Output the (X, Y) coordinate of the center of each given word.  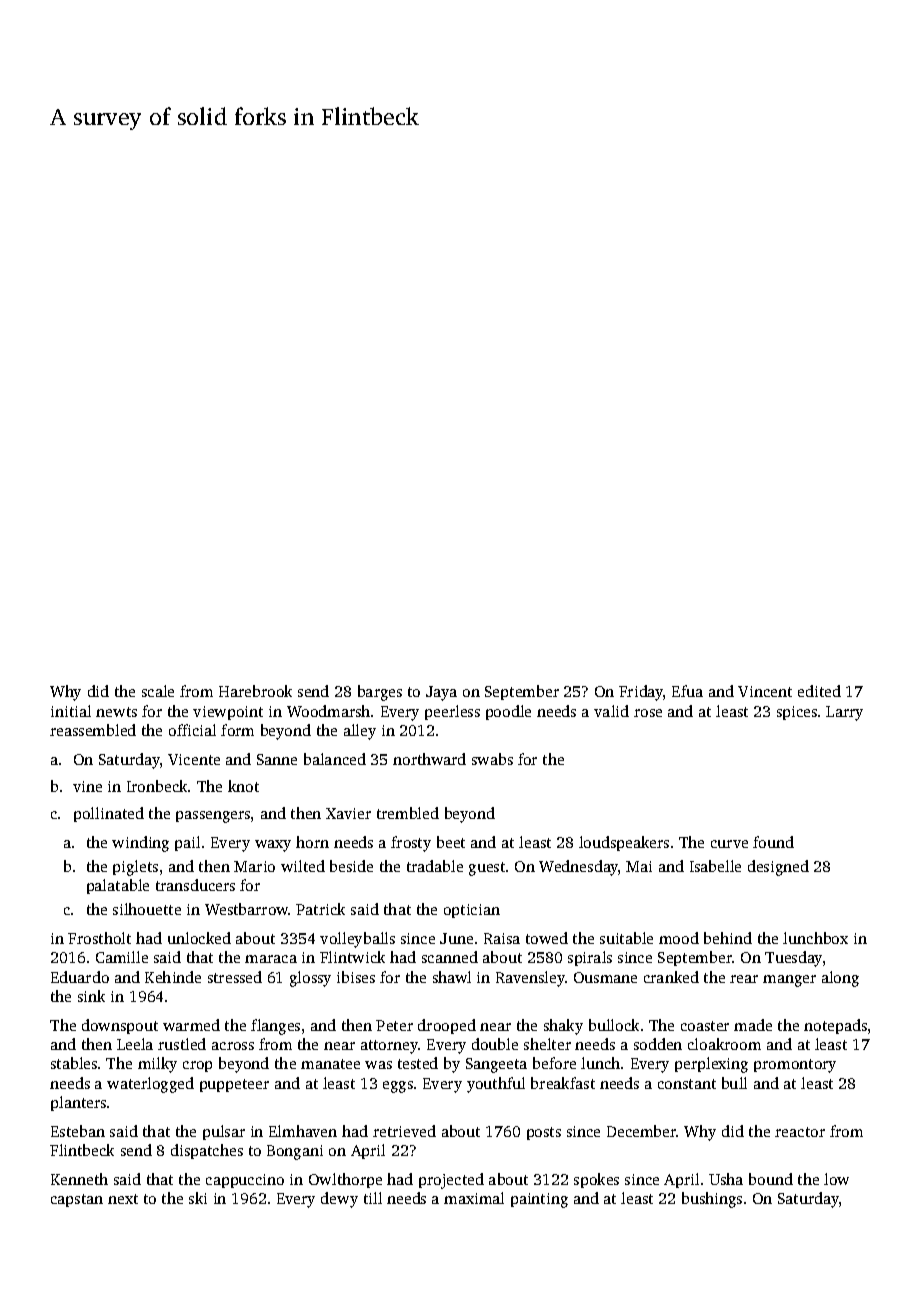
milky (157, 1065)
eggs (398, 1087)
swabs (492, 759)
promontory (795, 1066)
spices (797, 713)
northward (429, 759)
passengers (213, 817)
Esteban (78, 1131)
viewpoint (228, 713)
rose (648, 713)
